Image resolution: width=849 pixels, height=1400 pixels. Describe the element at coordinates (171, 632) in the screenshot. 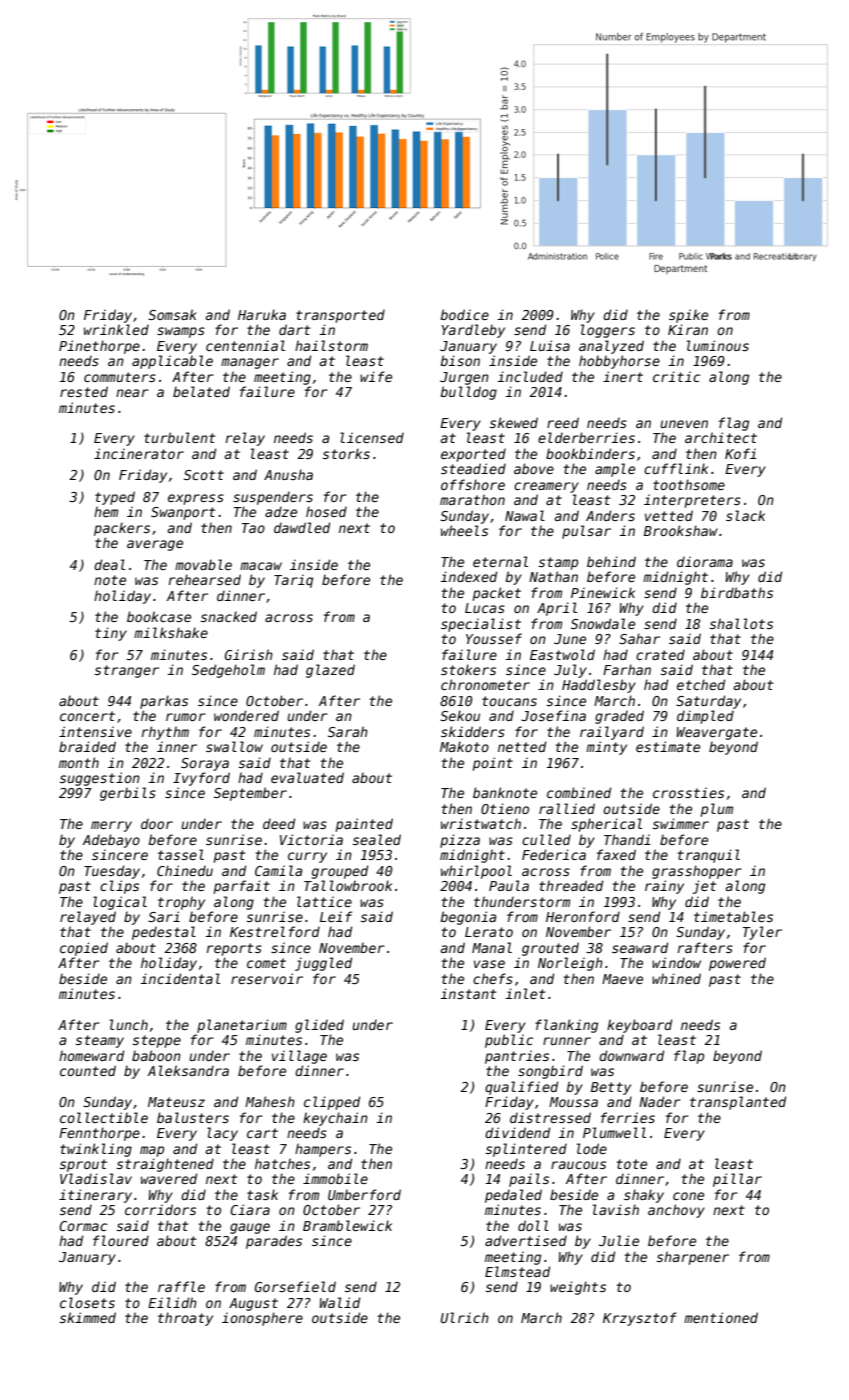

I see `milkshake` at that location.
